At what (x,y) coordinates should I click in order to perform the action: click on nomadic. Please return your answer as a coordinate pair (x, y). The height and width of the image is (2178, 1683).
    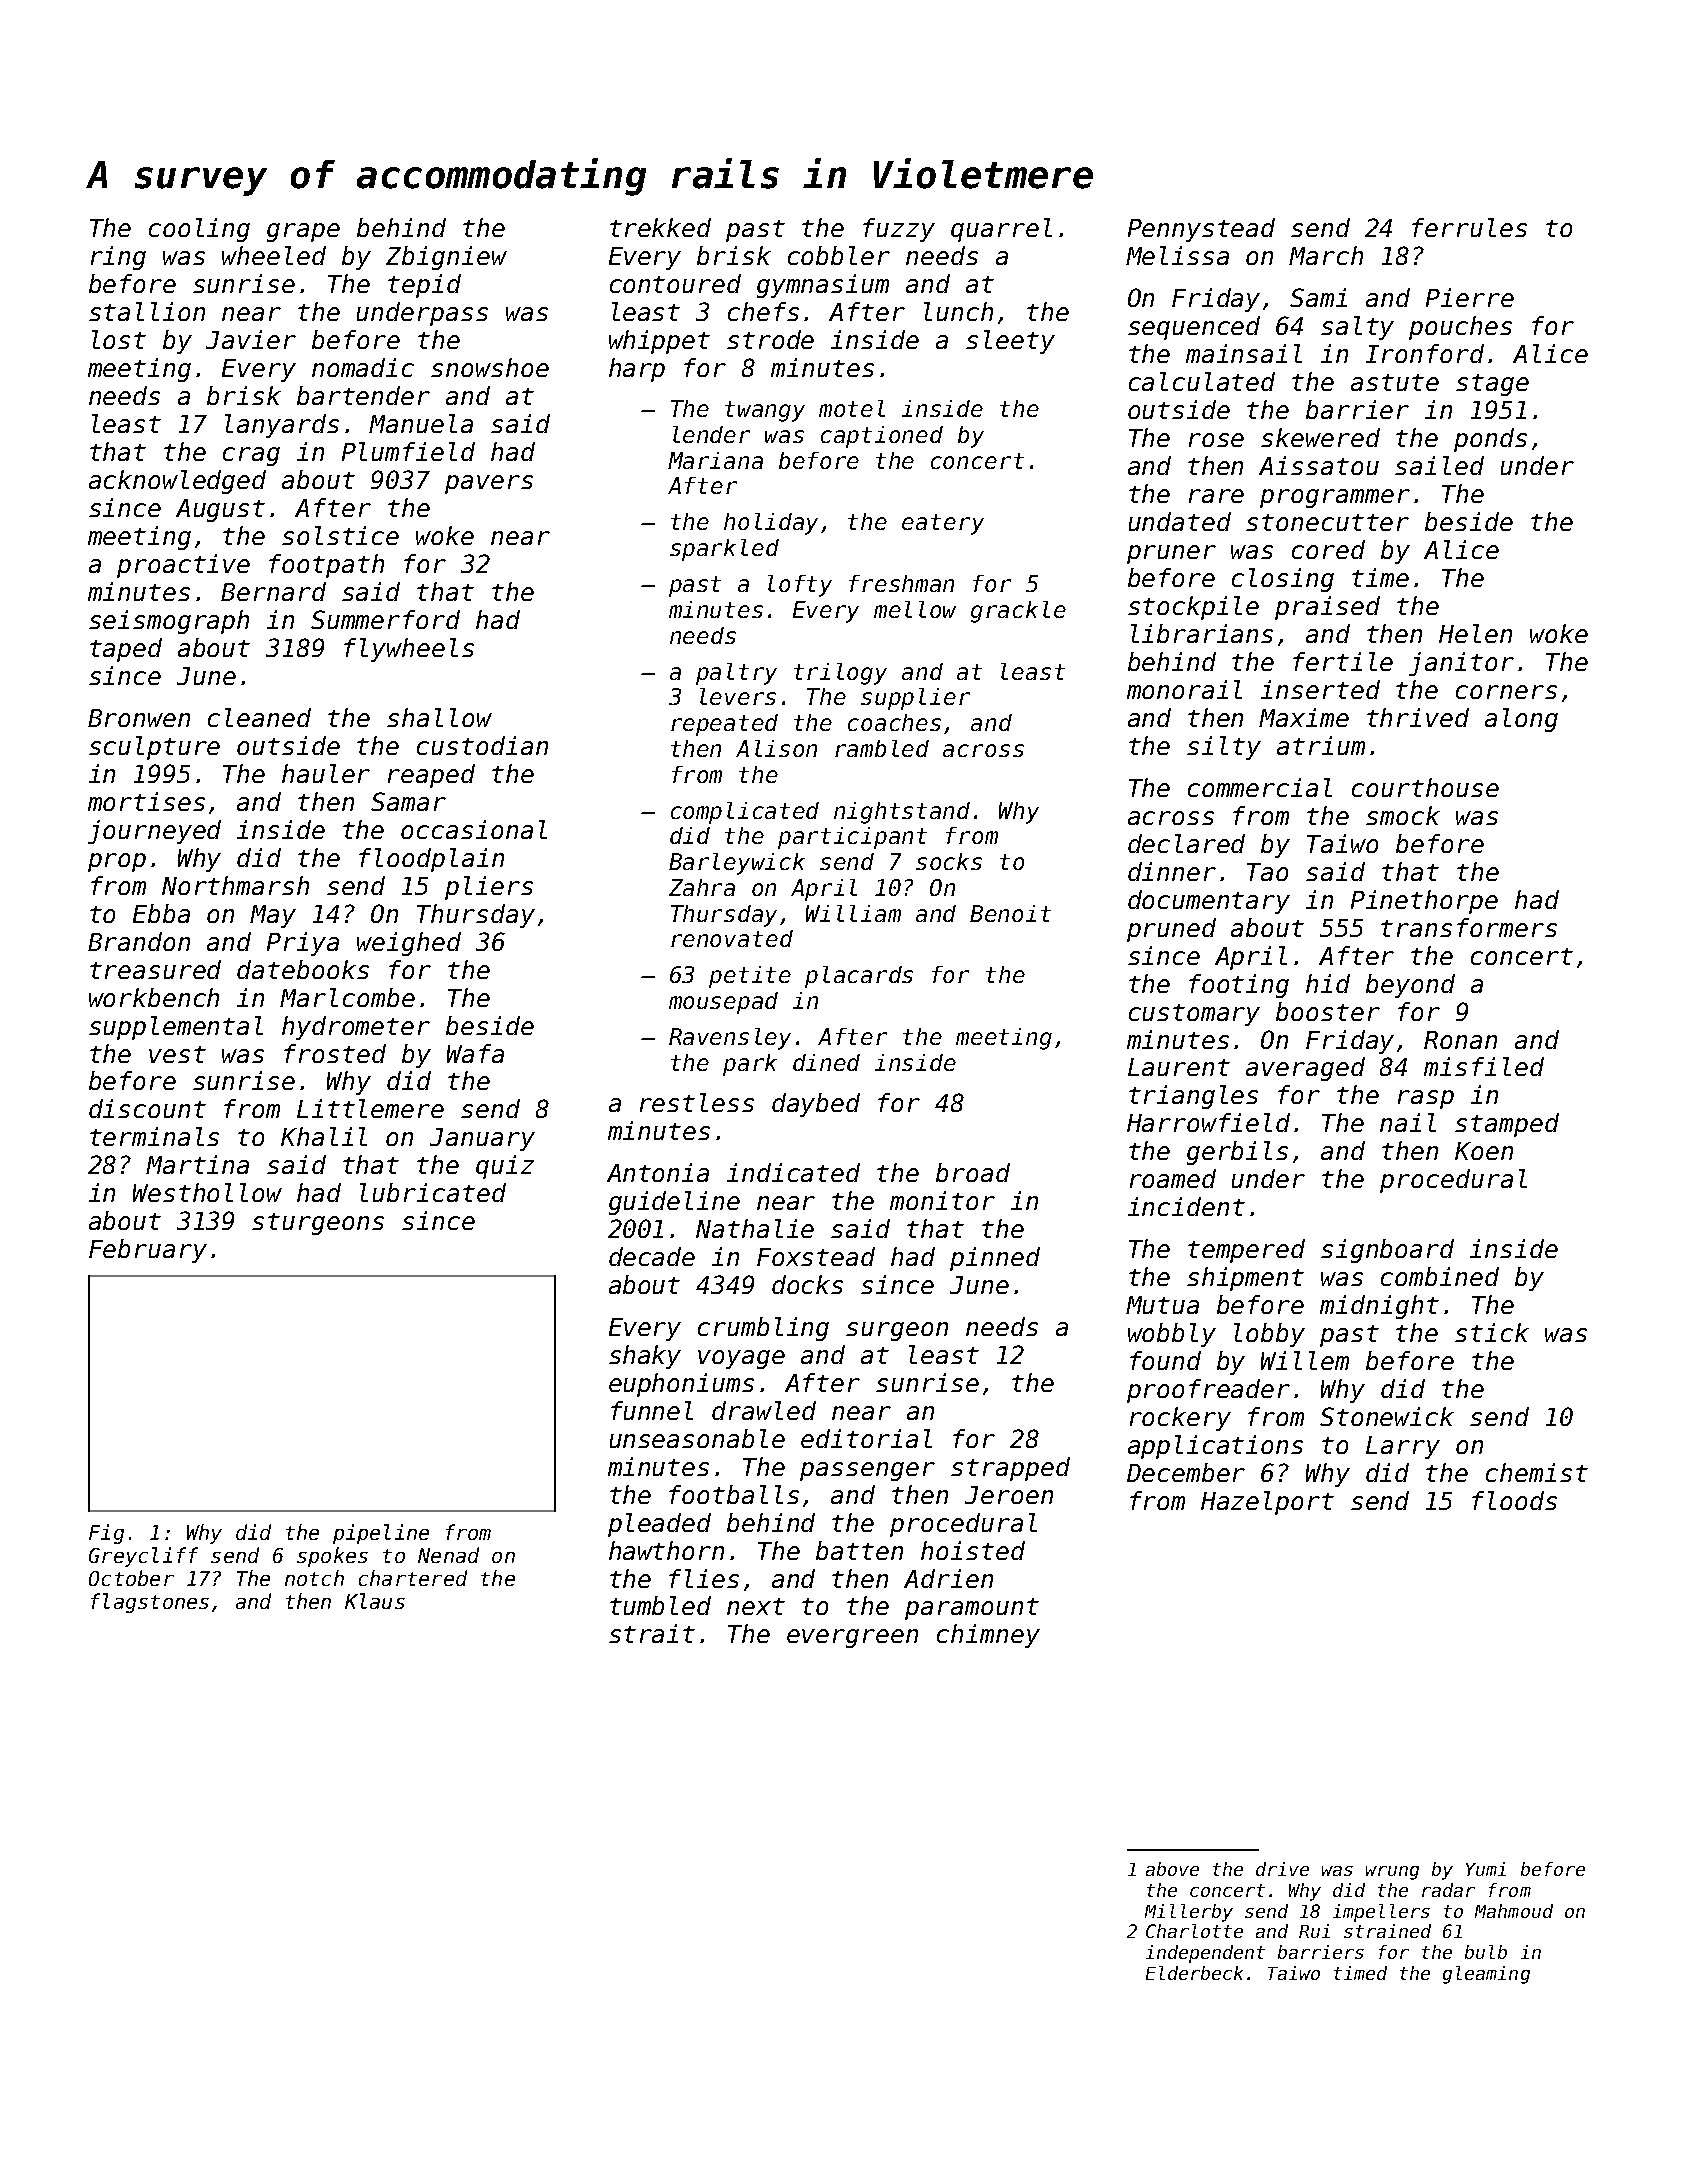
    Looking at the image, I should click on (363, 367).
